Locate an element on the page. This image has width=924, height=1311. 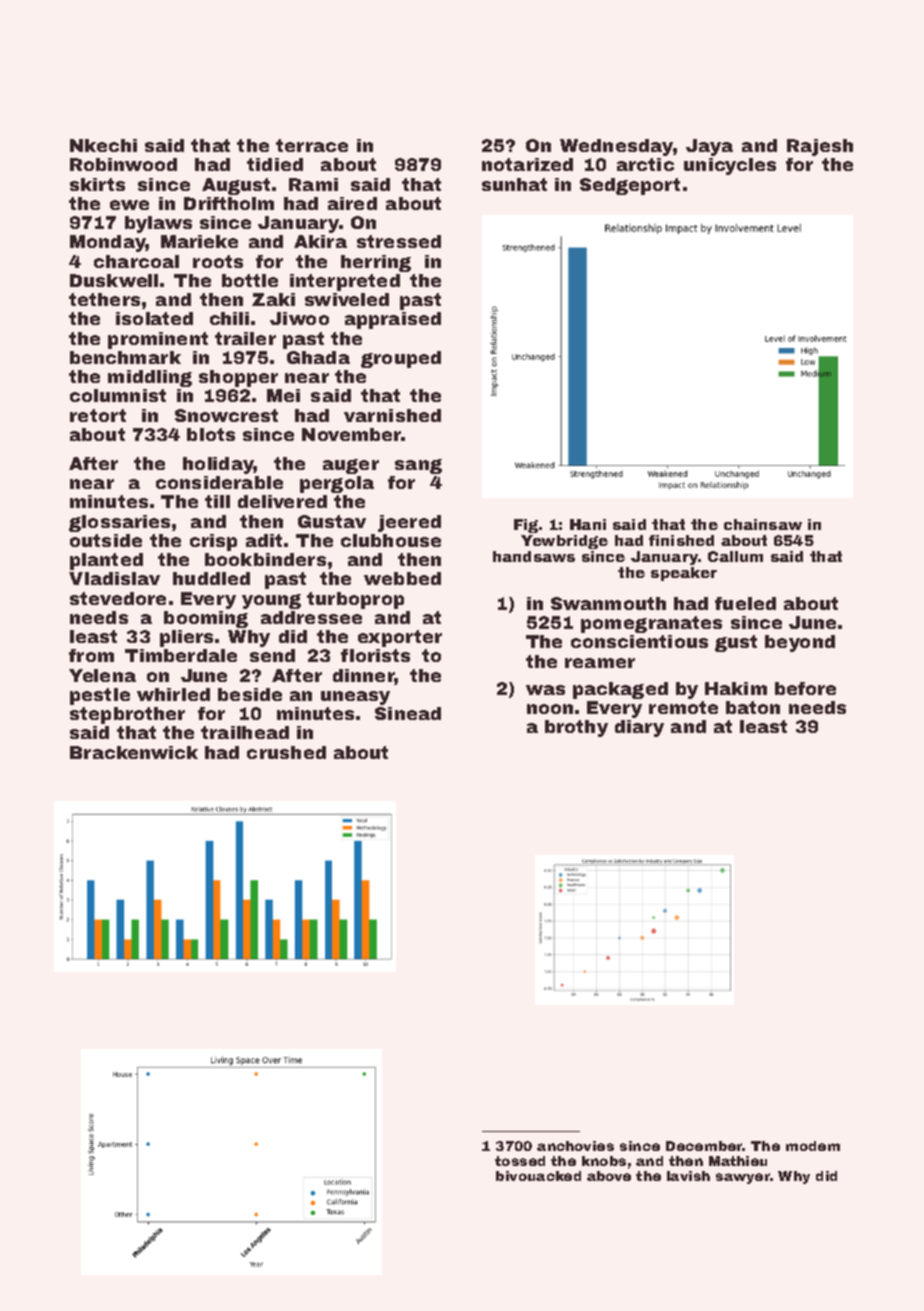
Brackenwick is located at coordinates (134, 752).
